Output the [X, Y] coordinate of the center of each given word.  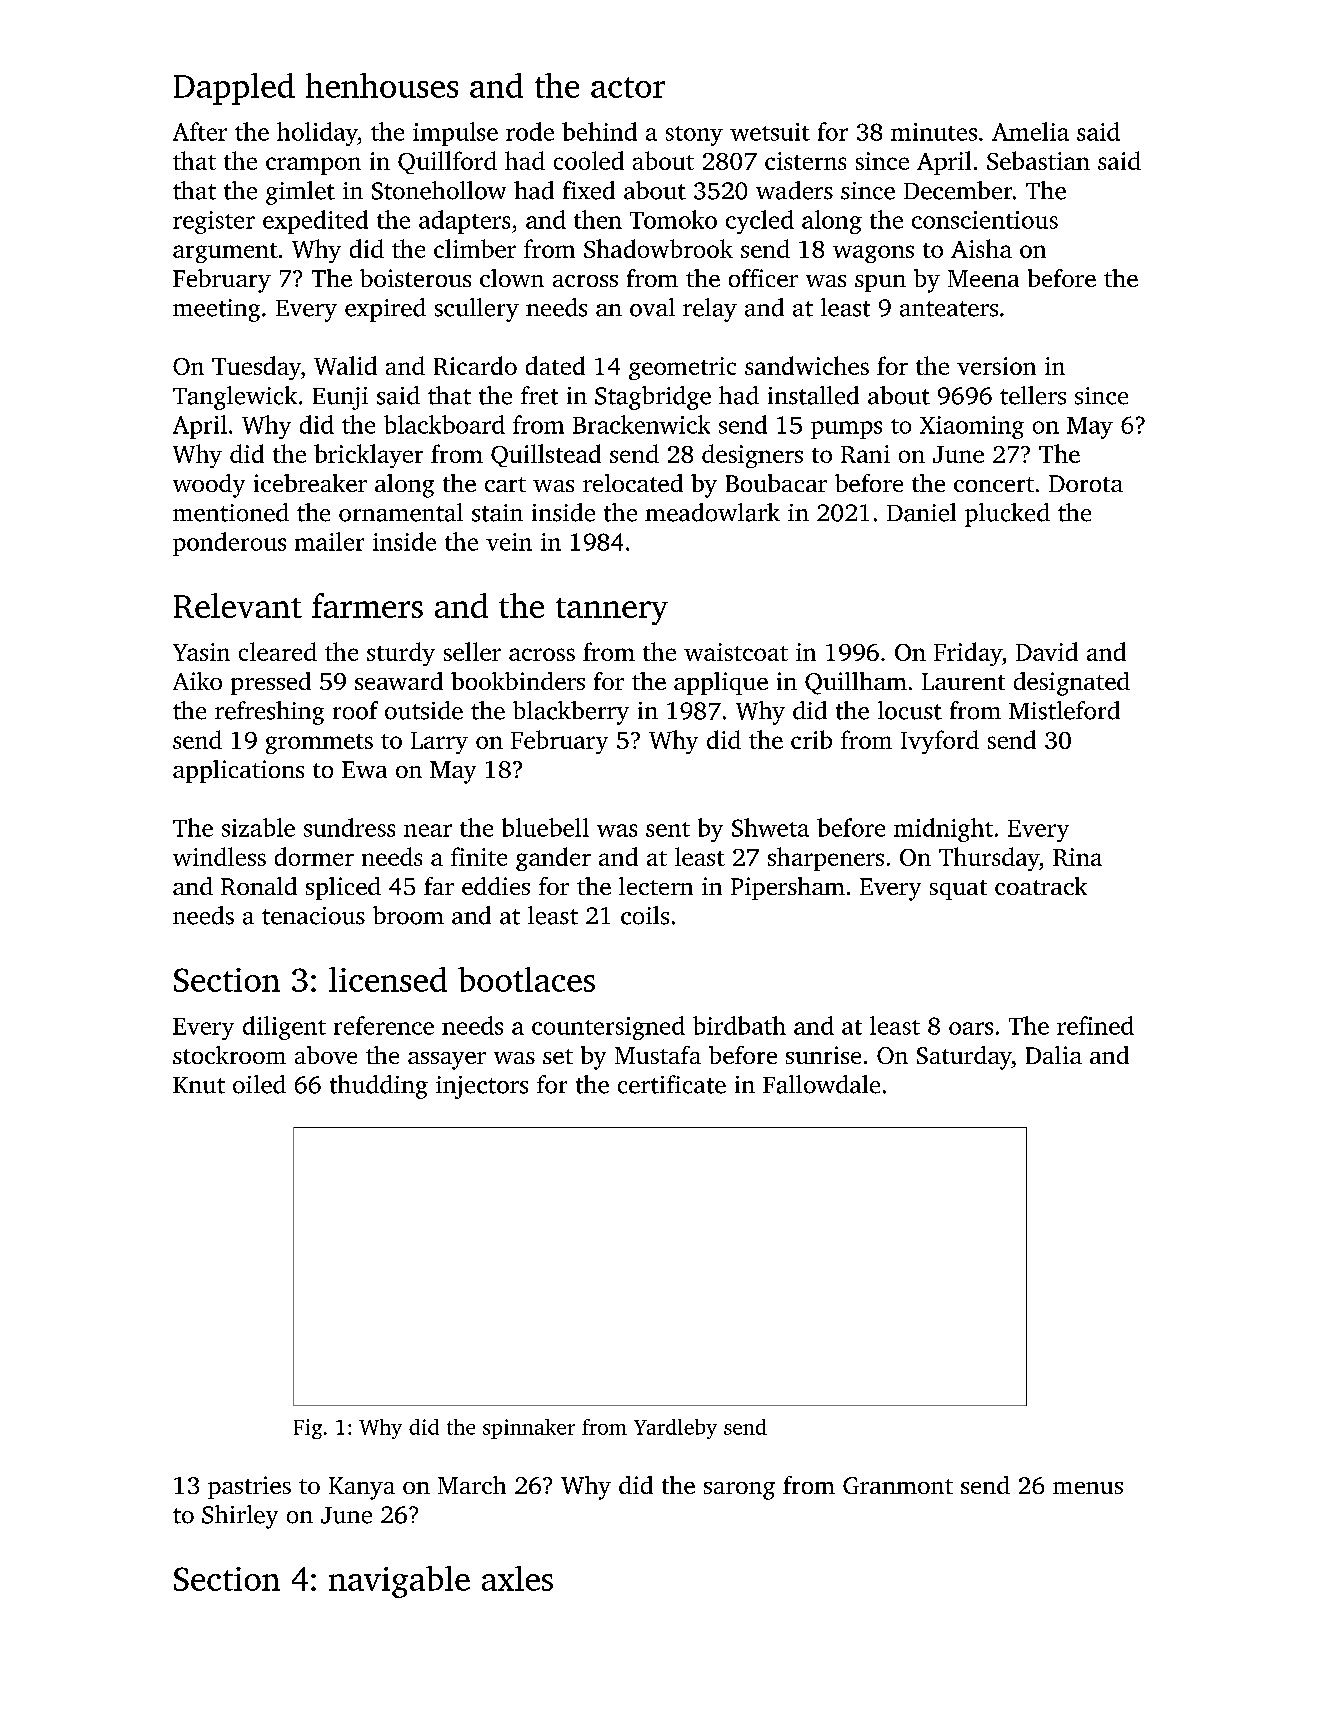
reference [384, 1025]
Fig [308, 1429]
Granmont [898, 1485]
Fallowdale [821, 1084]
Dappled [234, 89]
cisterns [805, 161]
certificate [672, 1084]
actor [628, 87]
